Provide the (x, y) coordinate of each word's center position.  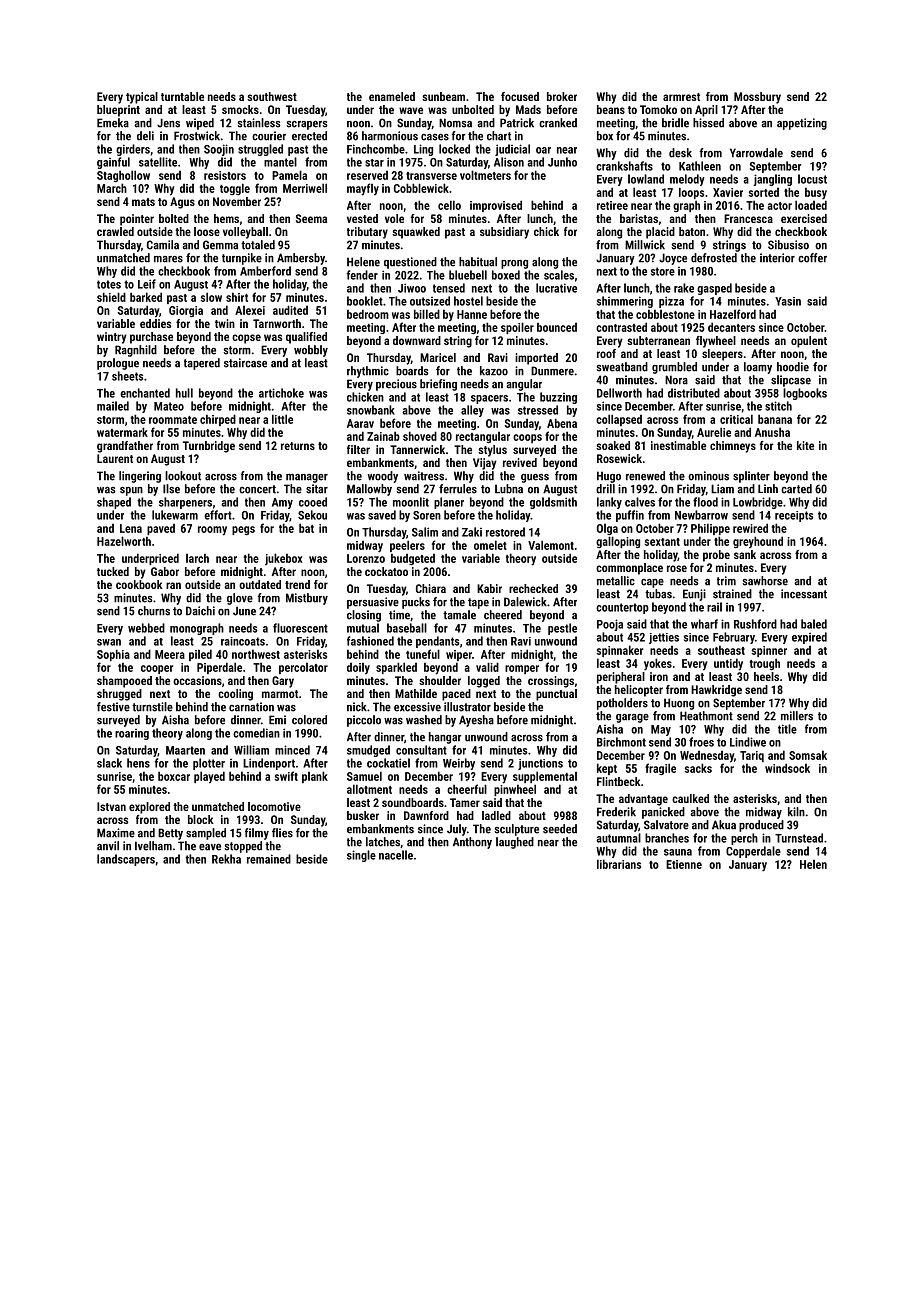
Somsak (808, 755)
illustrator (467, 707)
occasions (197, 680)
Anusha (772, 432)
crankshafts (624, 166)
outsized (430, 301)
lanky (609, 503)
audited (290, 310)
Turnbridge (209, 447)
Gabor (165, 571)
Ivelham (153, 846)
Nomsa (455, 123)
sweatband (622, 367)
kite (805, 445)
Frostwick (197, 136)
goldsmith (553, 503)
